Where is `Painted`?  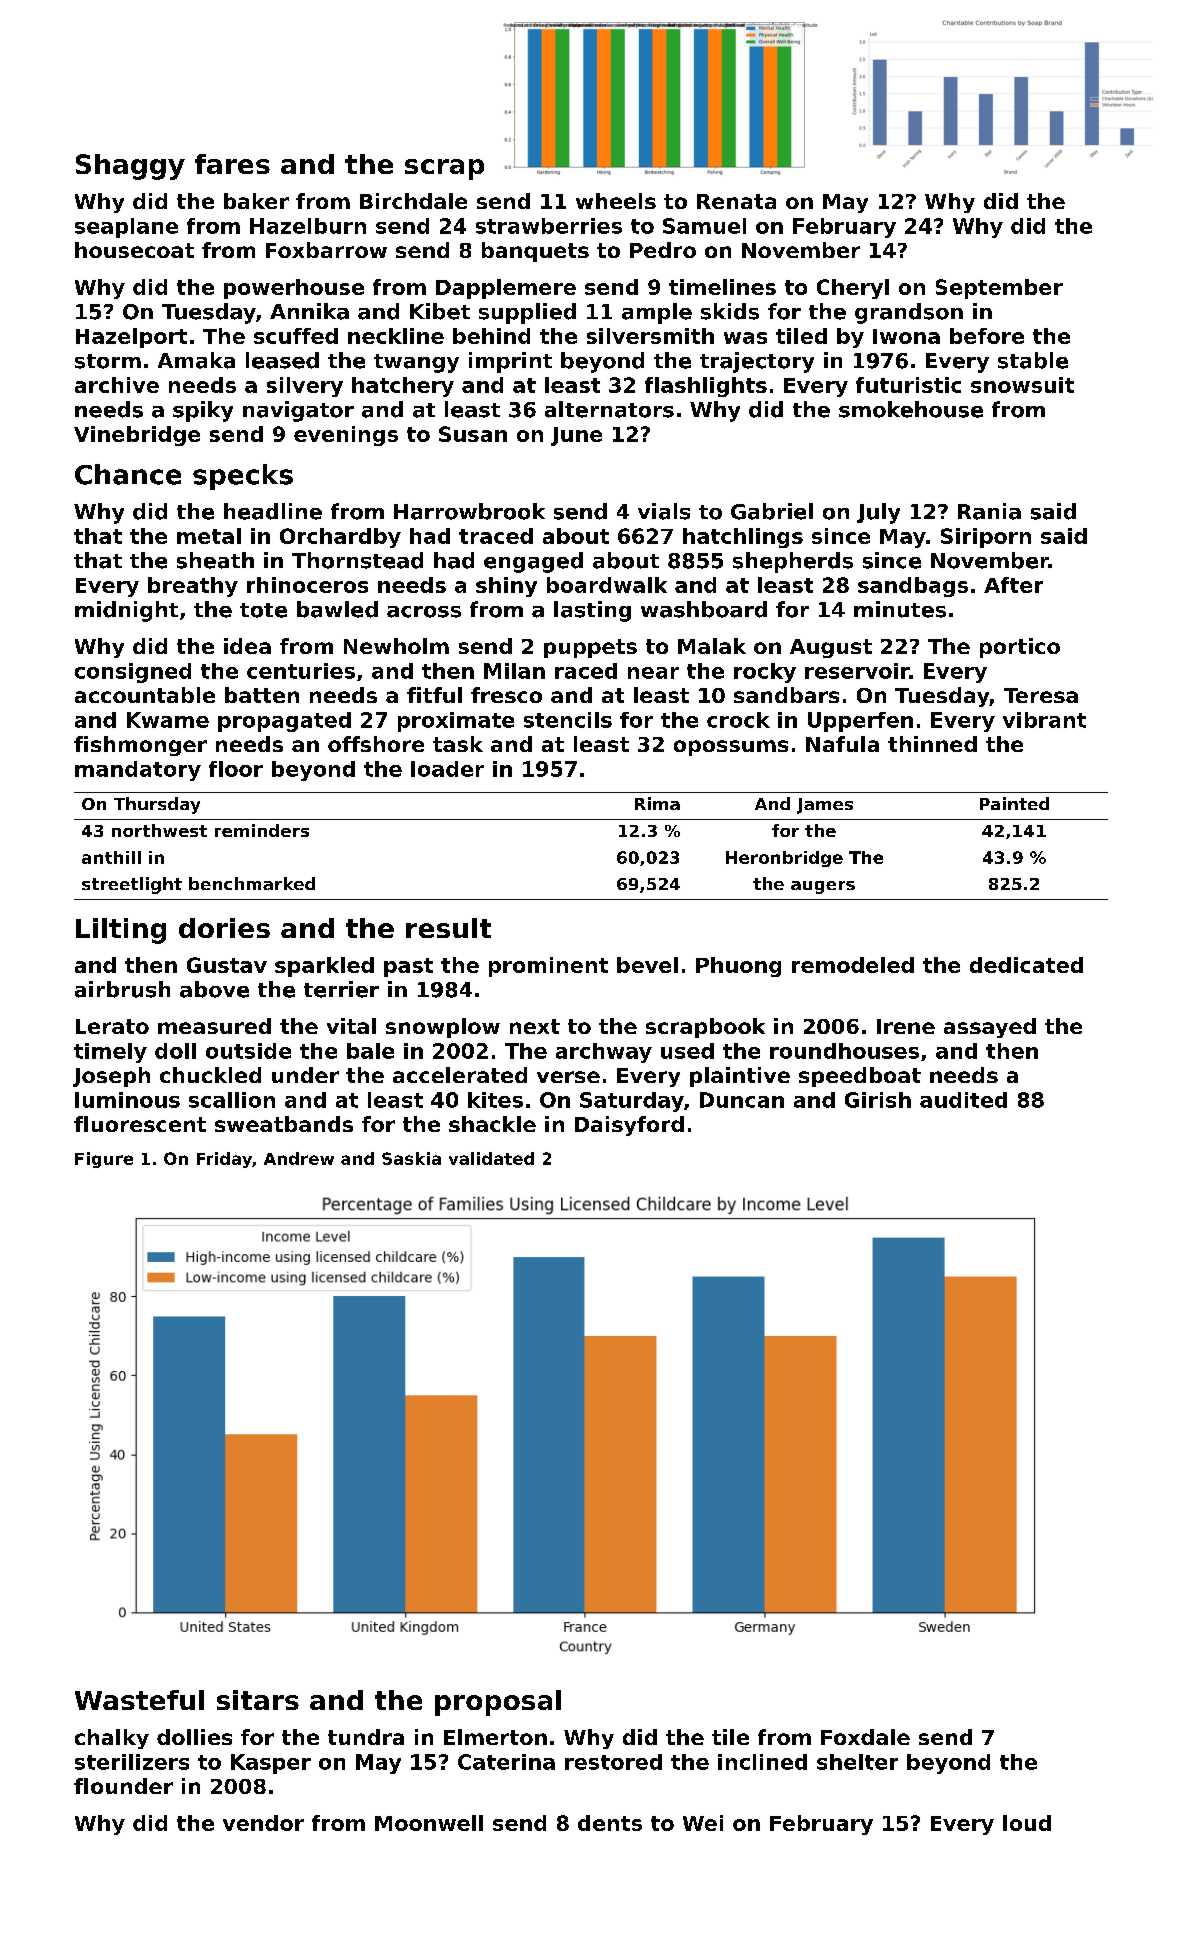
Painted is located at coordinates (1014, 803).
